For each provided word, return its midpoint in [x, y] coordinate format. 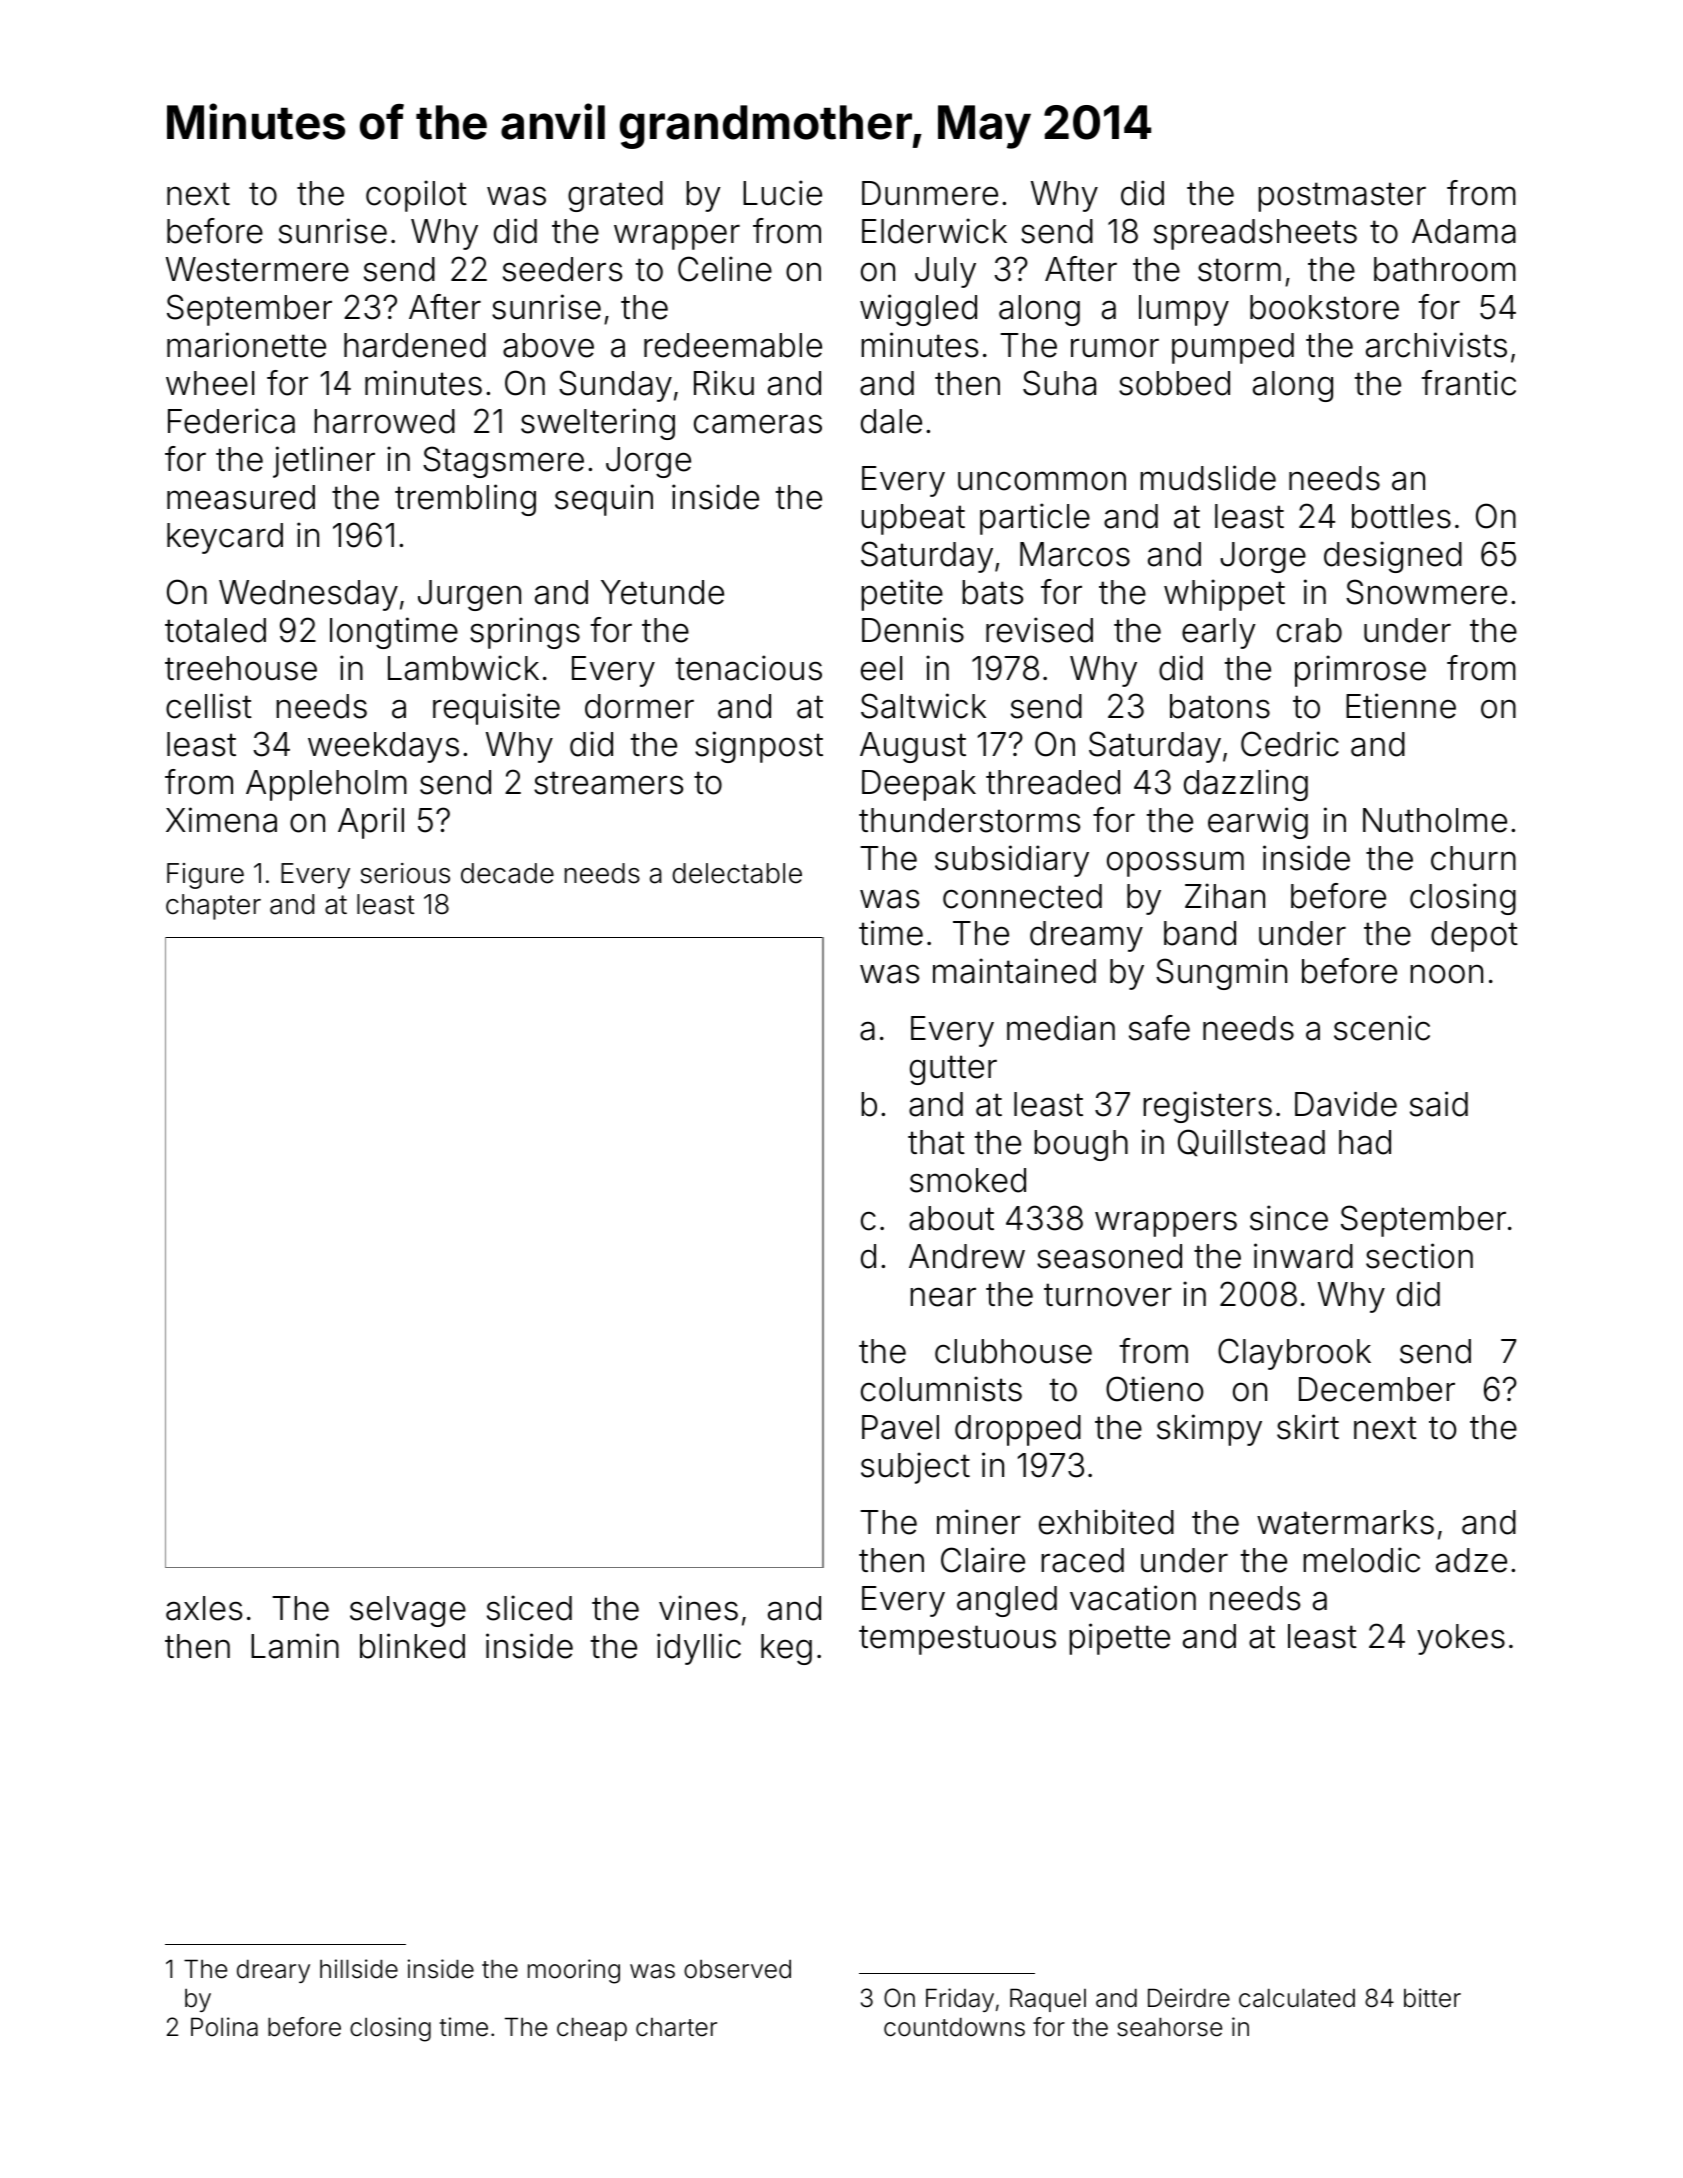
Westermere [257, 269]
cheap [592, 2029]
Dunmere [930, 193]
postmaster [1342, 197]
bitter [1432, 1998]
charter [676, 2027]
